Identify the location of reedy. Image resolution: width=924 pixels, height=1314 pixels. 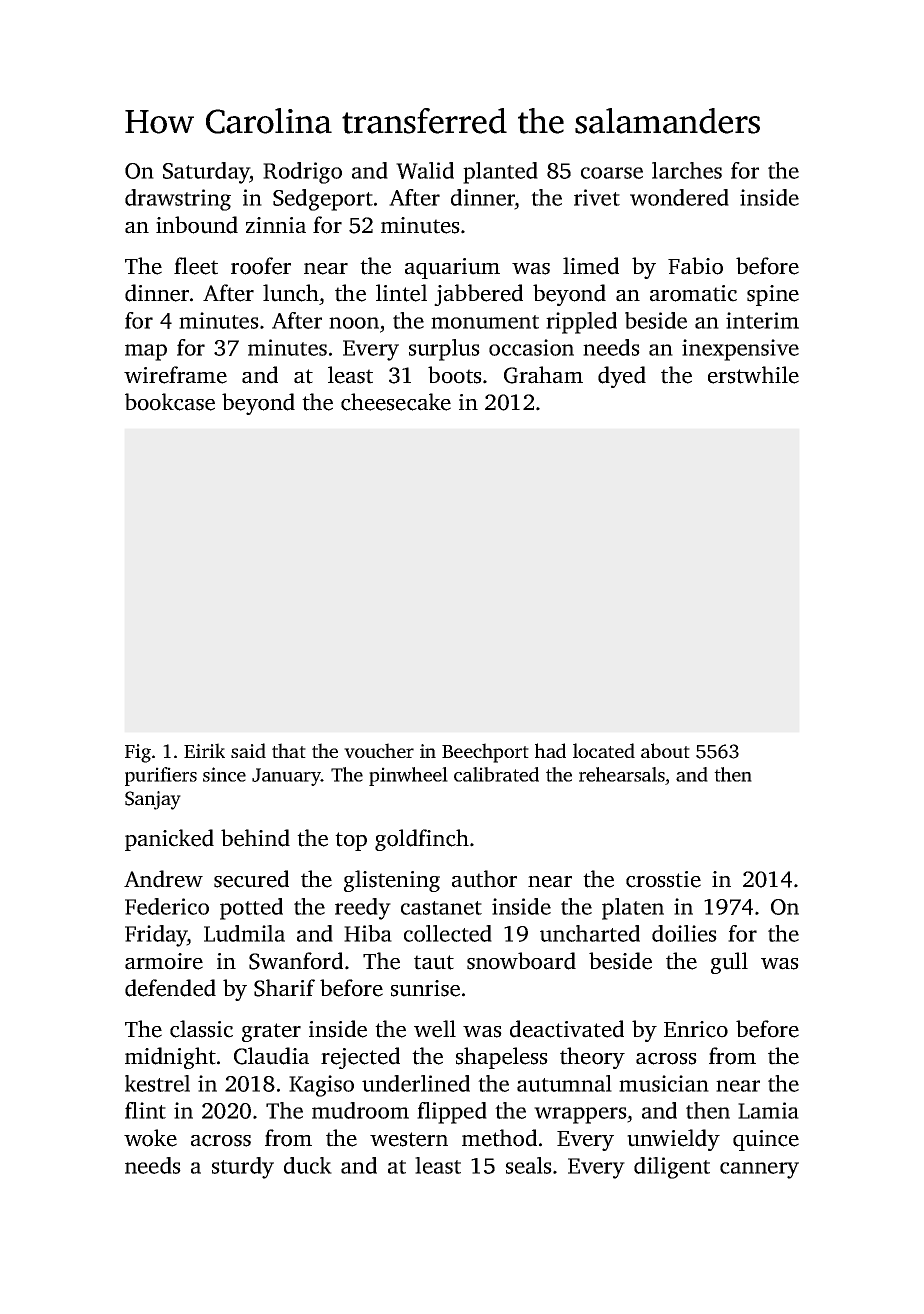
(363, 909).
